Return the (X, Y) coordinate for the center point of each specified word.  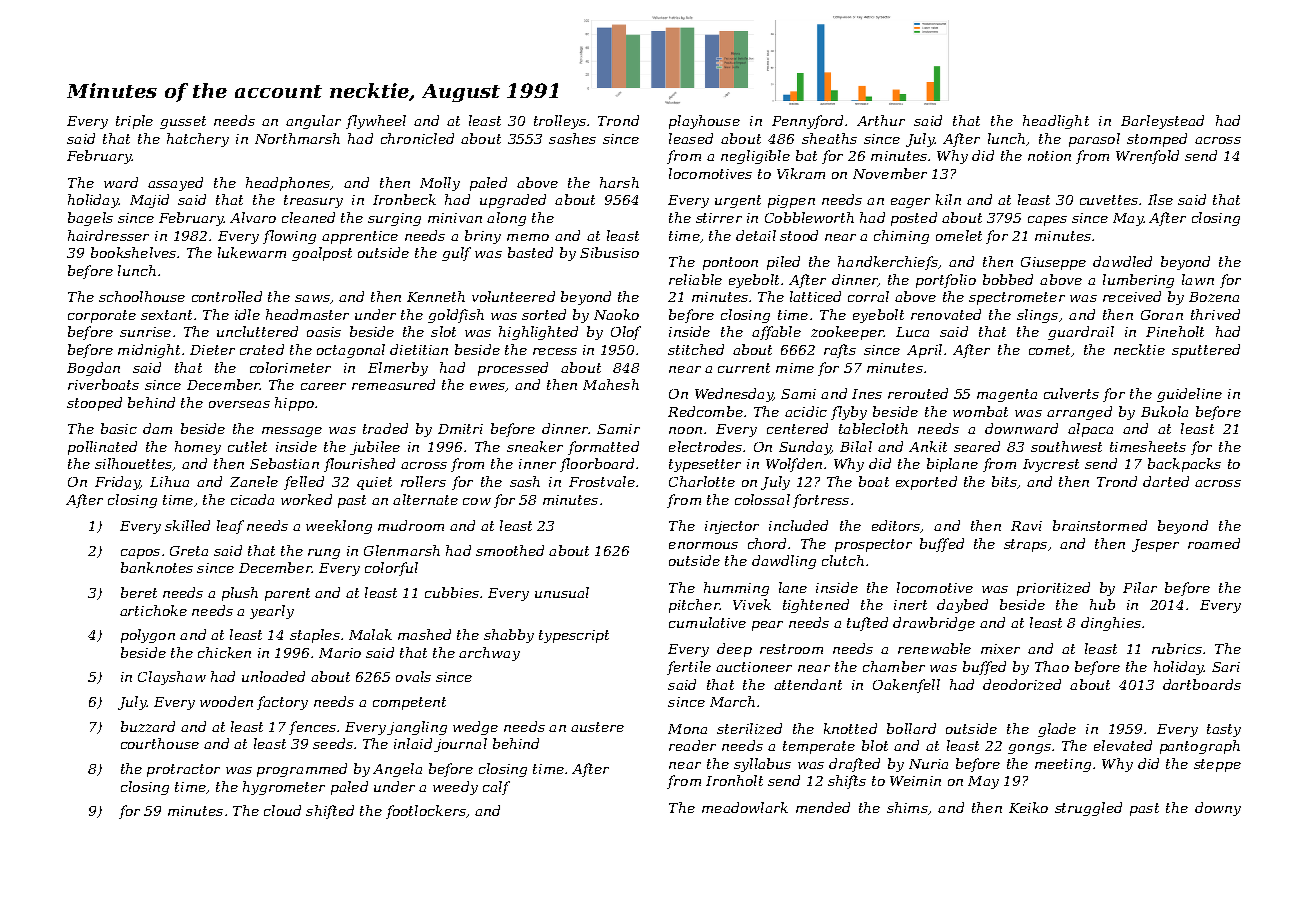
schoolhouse (142, 296)
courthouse (160, 743)
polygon (148, 636)
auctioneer (754, 667)
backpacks (1184, 465)
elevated (1123, 745)
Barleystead (1162, 122)
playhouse (704, 122)
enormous (703, 545)
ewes (487, 386)
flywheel (376, 122)
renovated (946, 314)
